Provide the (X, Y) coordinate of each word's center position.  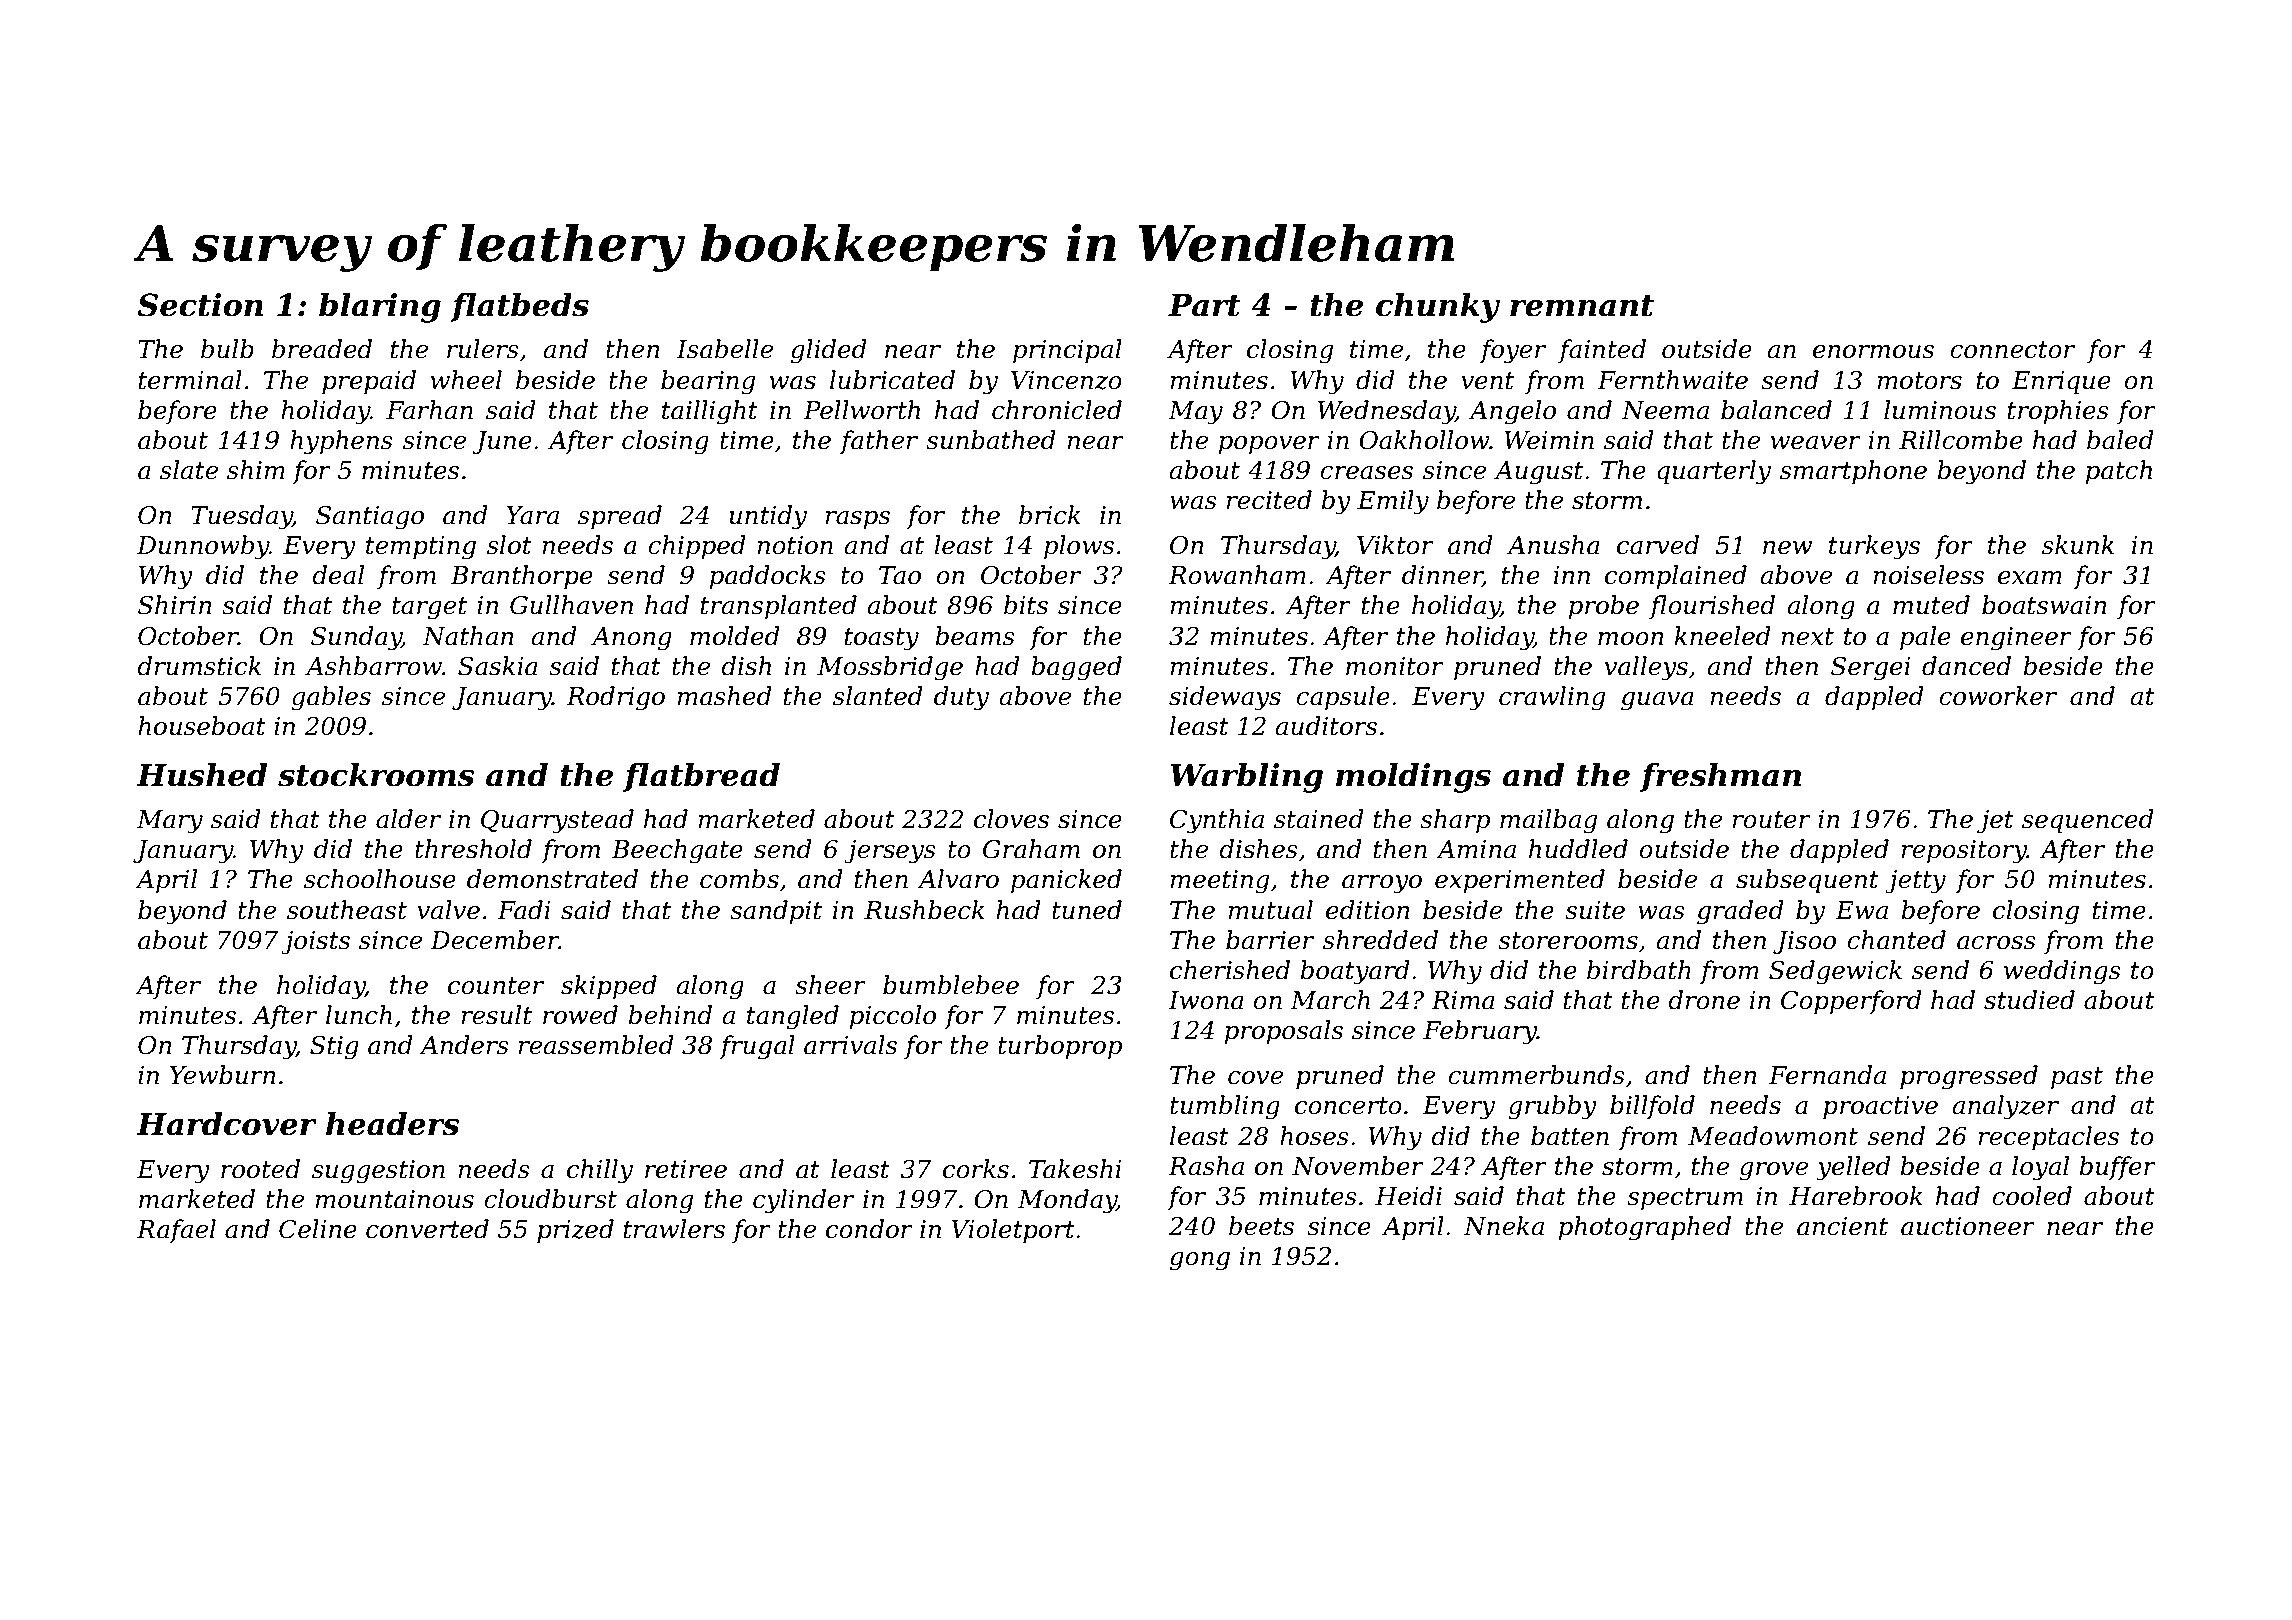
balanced (1776, 410)
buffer (2117, 1168)
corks (976, 1169)
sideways (1225, 698)
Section (200, 305)
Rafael (176, 1231)
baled (2120, 440)
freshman (1720, 777)
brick (1050, 515)
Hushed (201, 775)
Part (1204, 305)
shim (256, 470)
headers (392, 1124)
